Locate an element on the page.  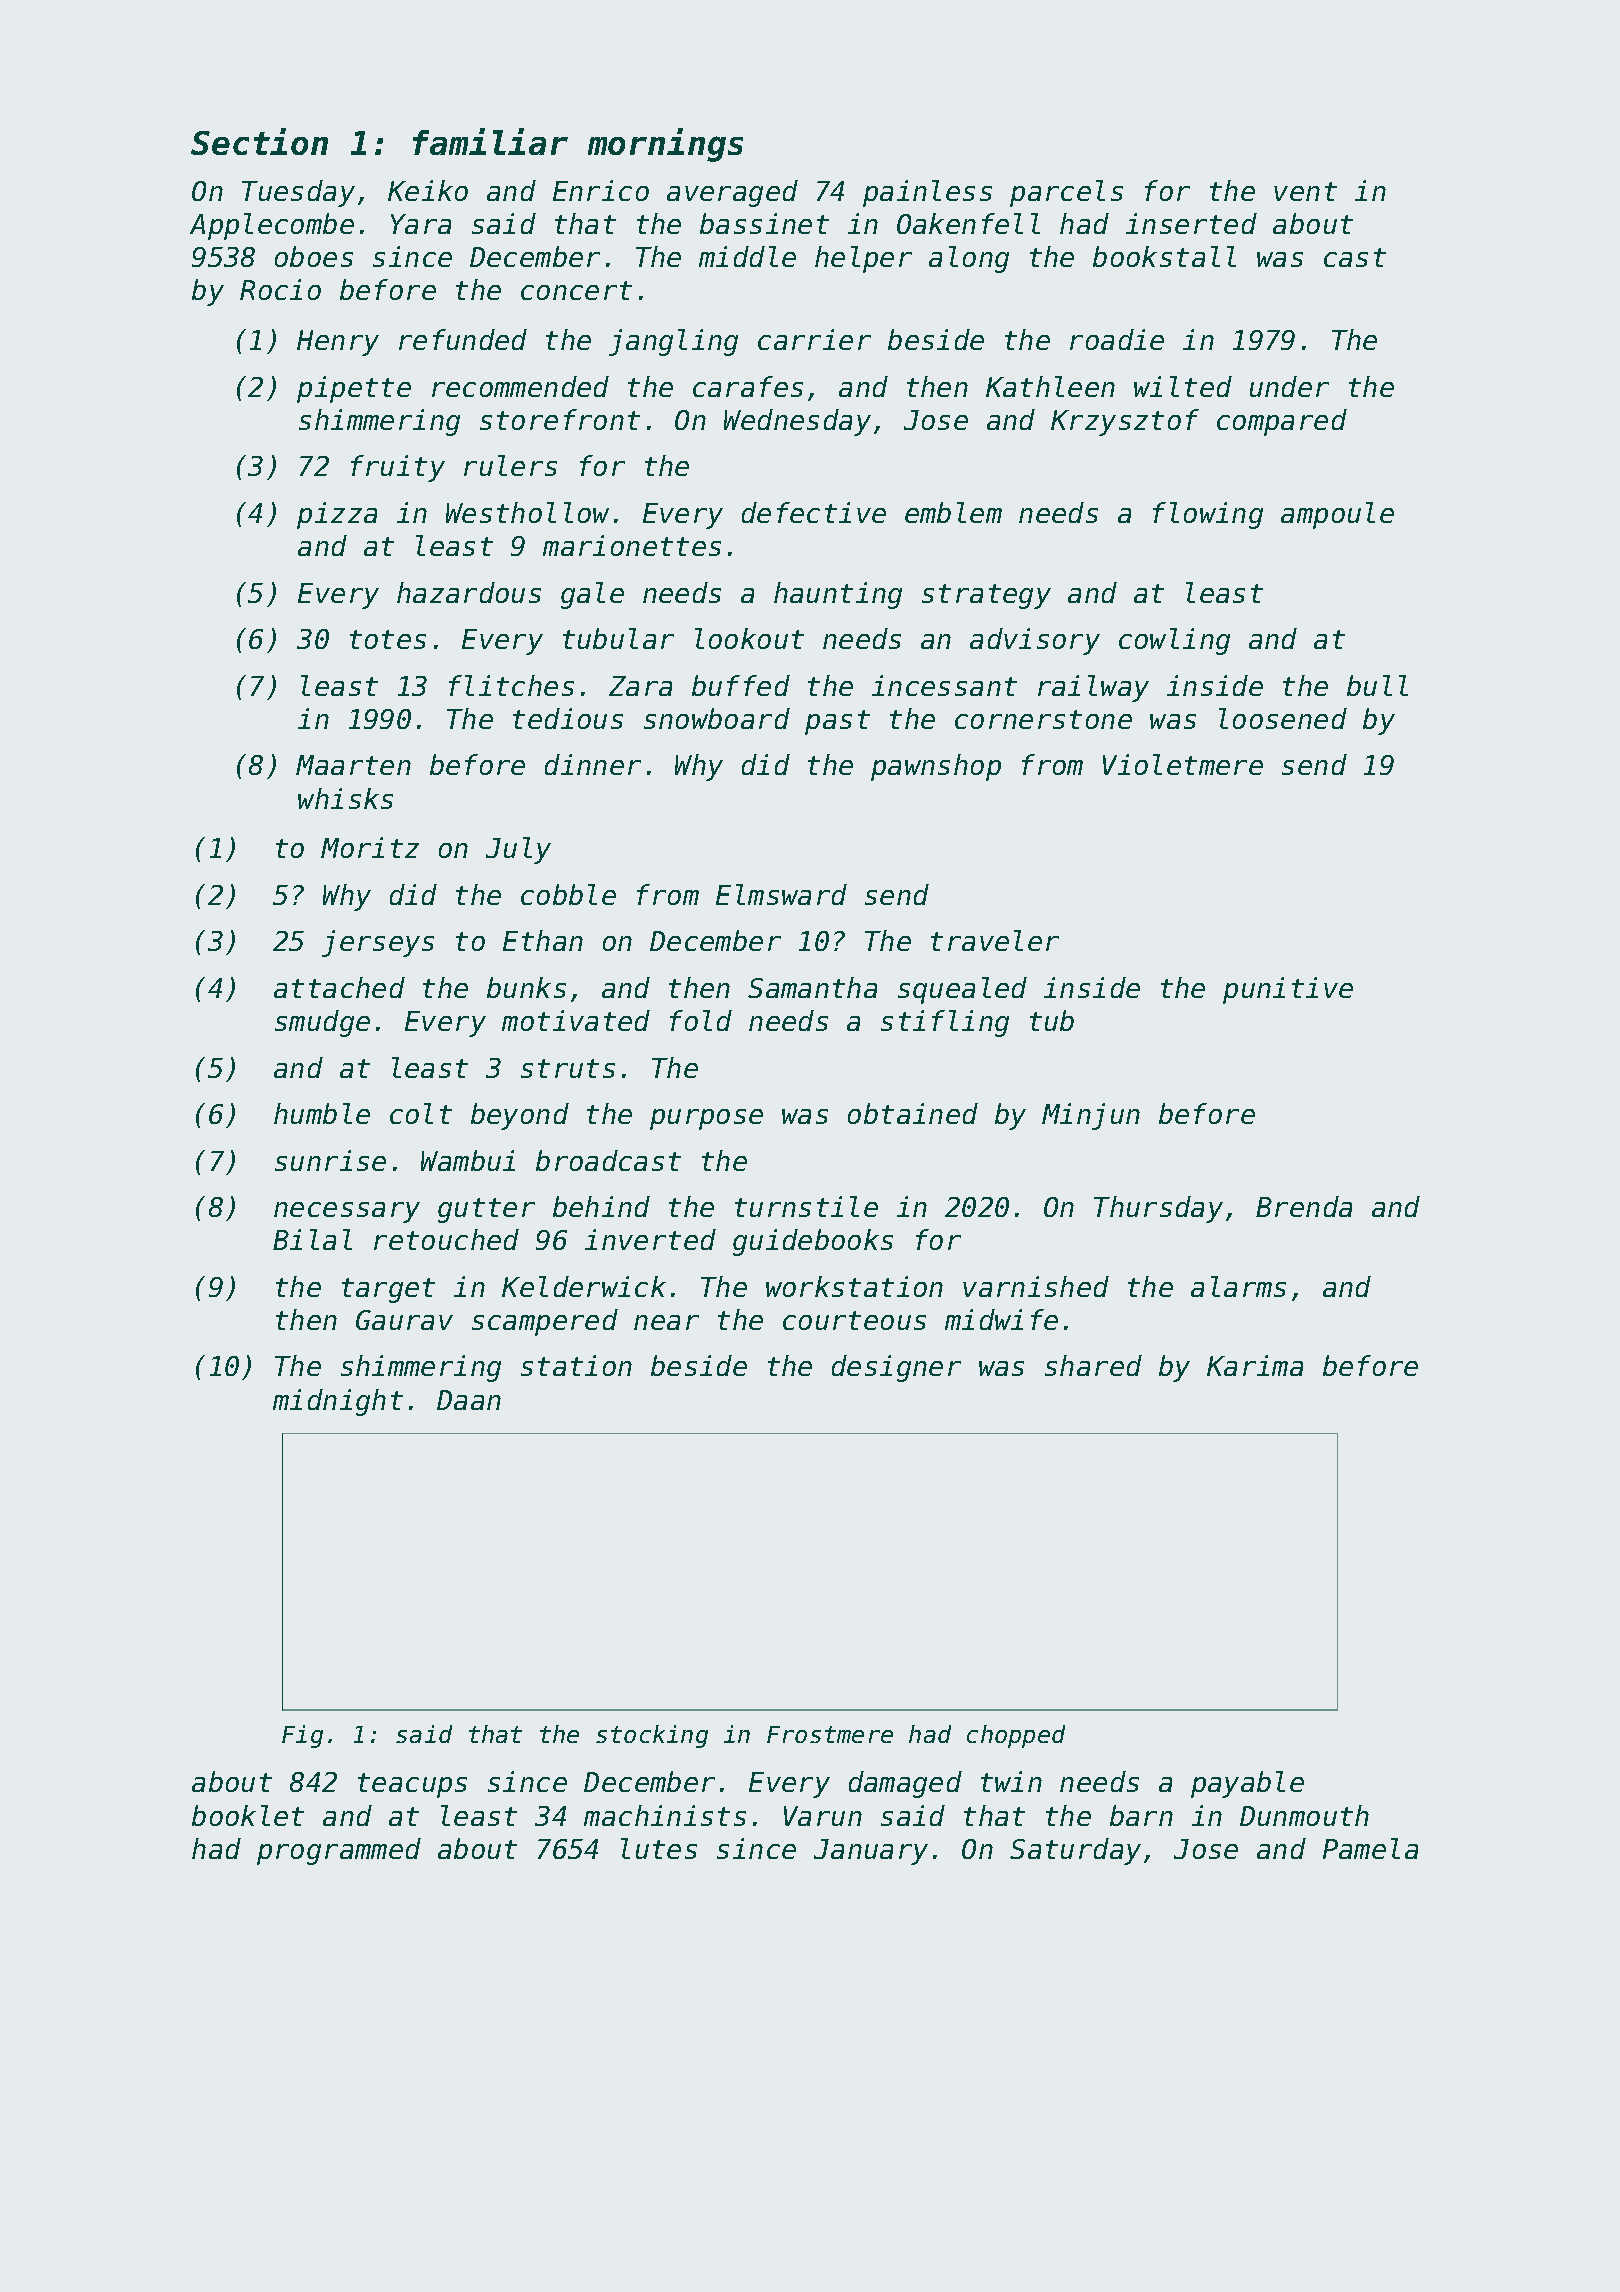
humble is located at coordinates (322, 1113).
